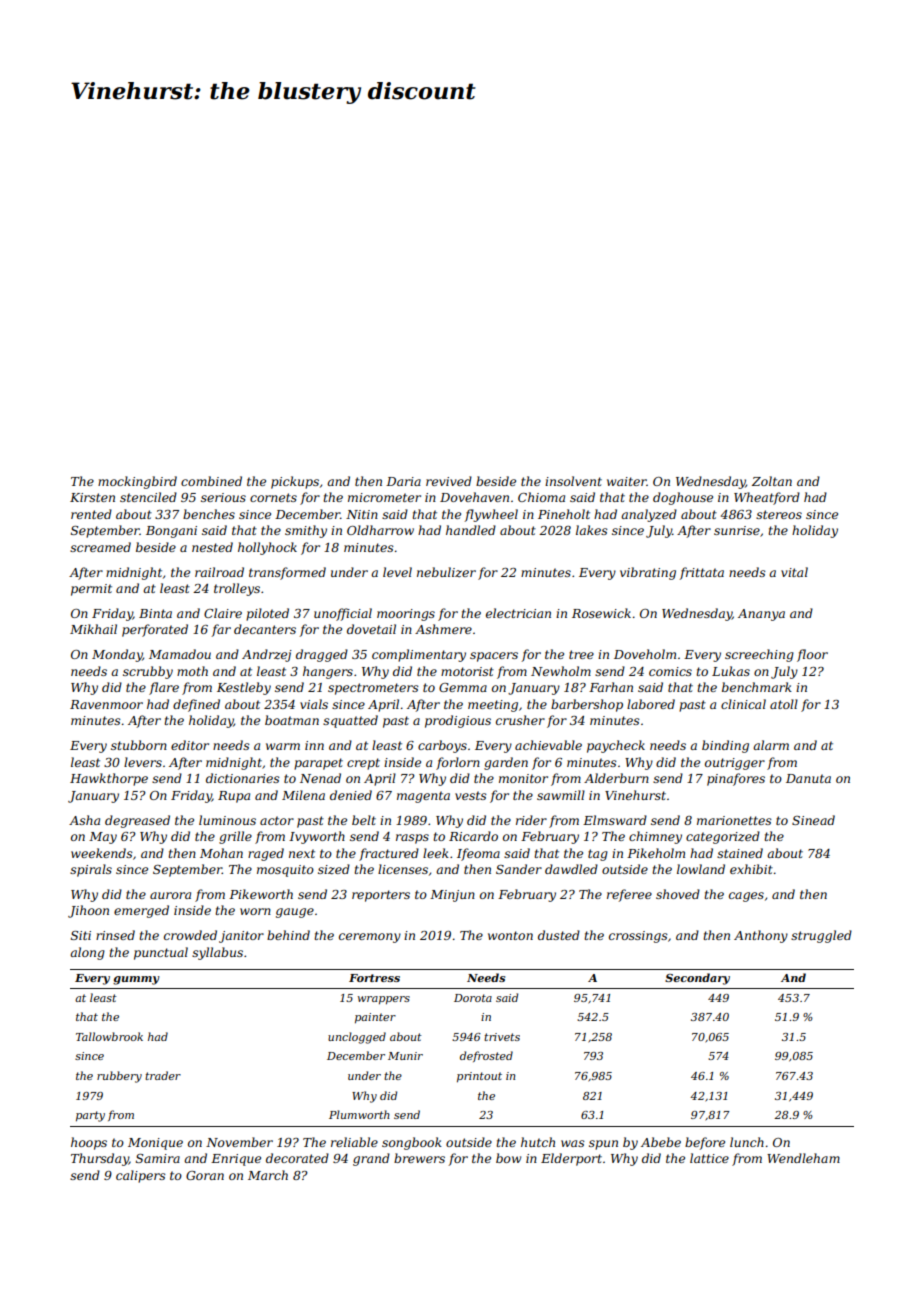  Describe the element at coordinates (697, 979) in the page. I see `Secondary` at that location.
